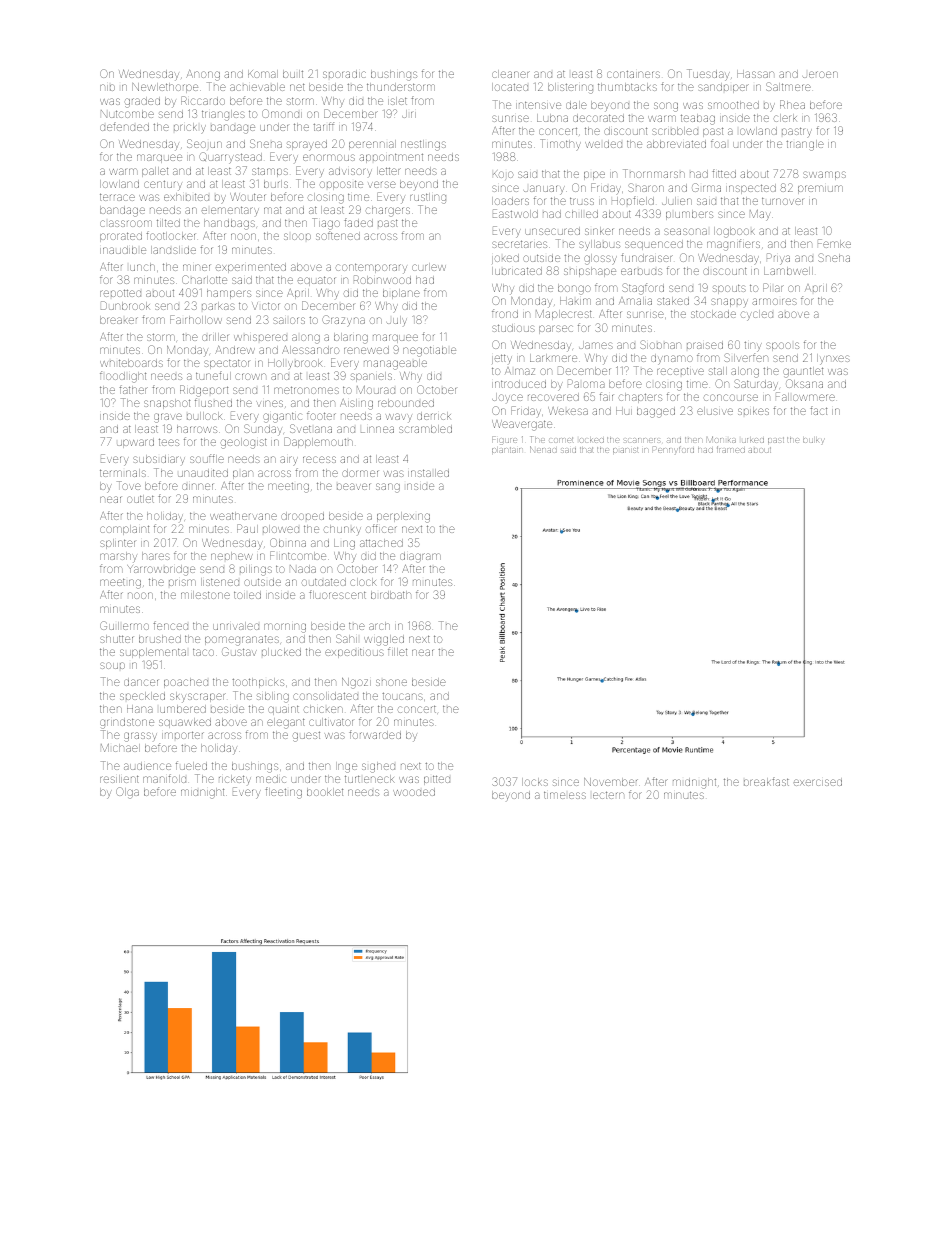  What do you see at coordinates (420, 557) in the image?
I see `diagram` at bounding box center [420, 557].
